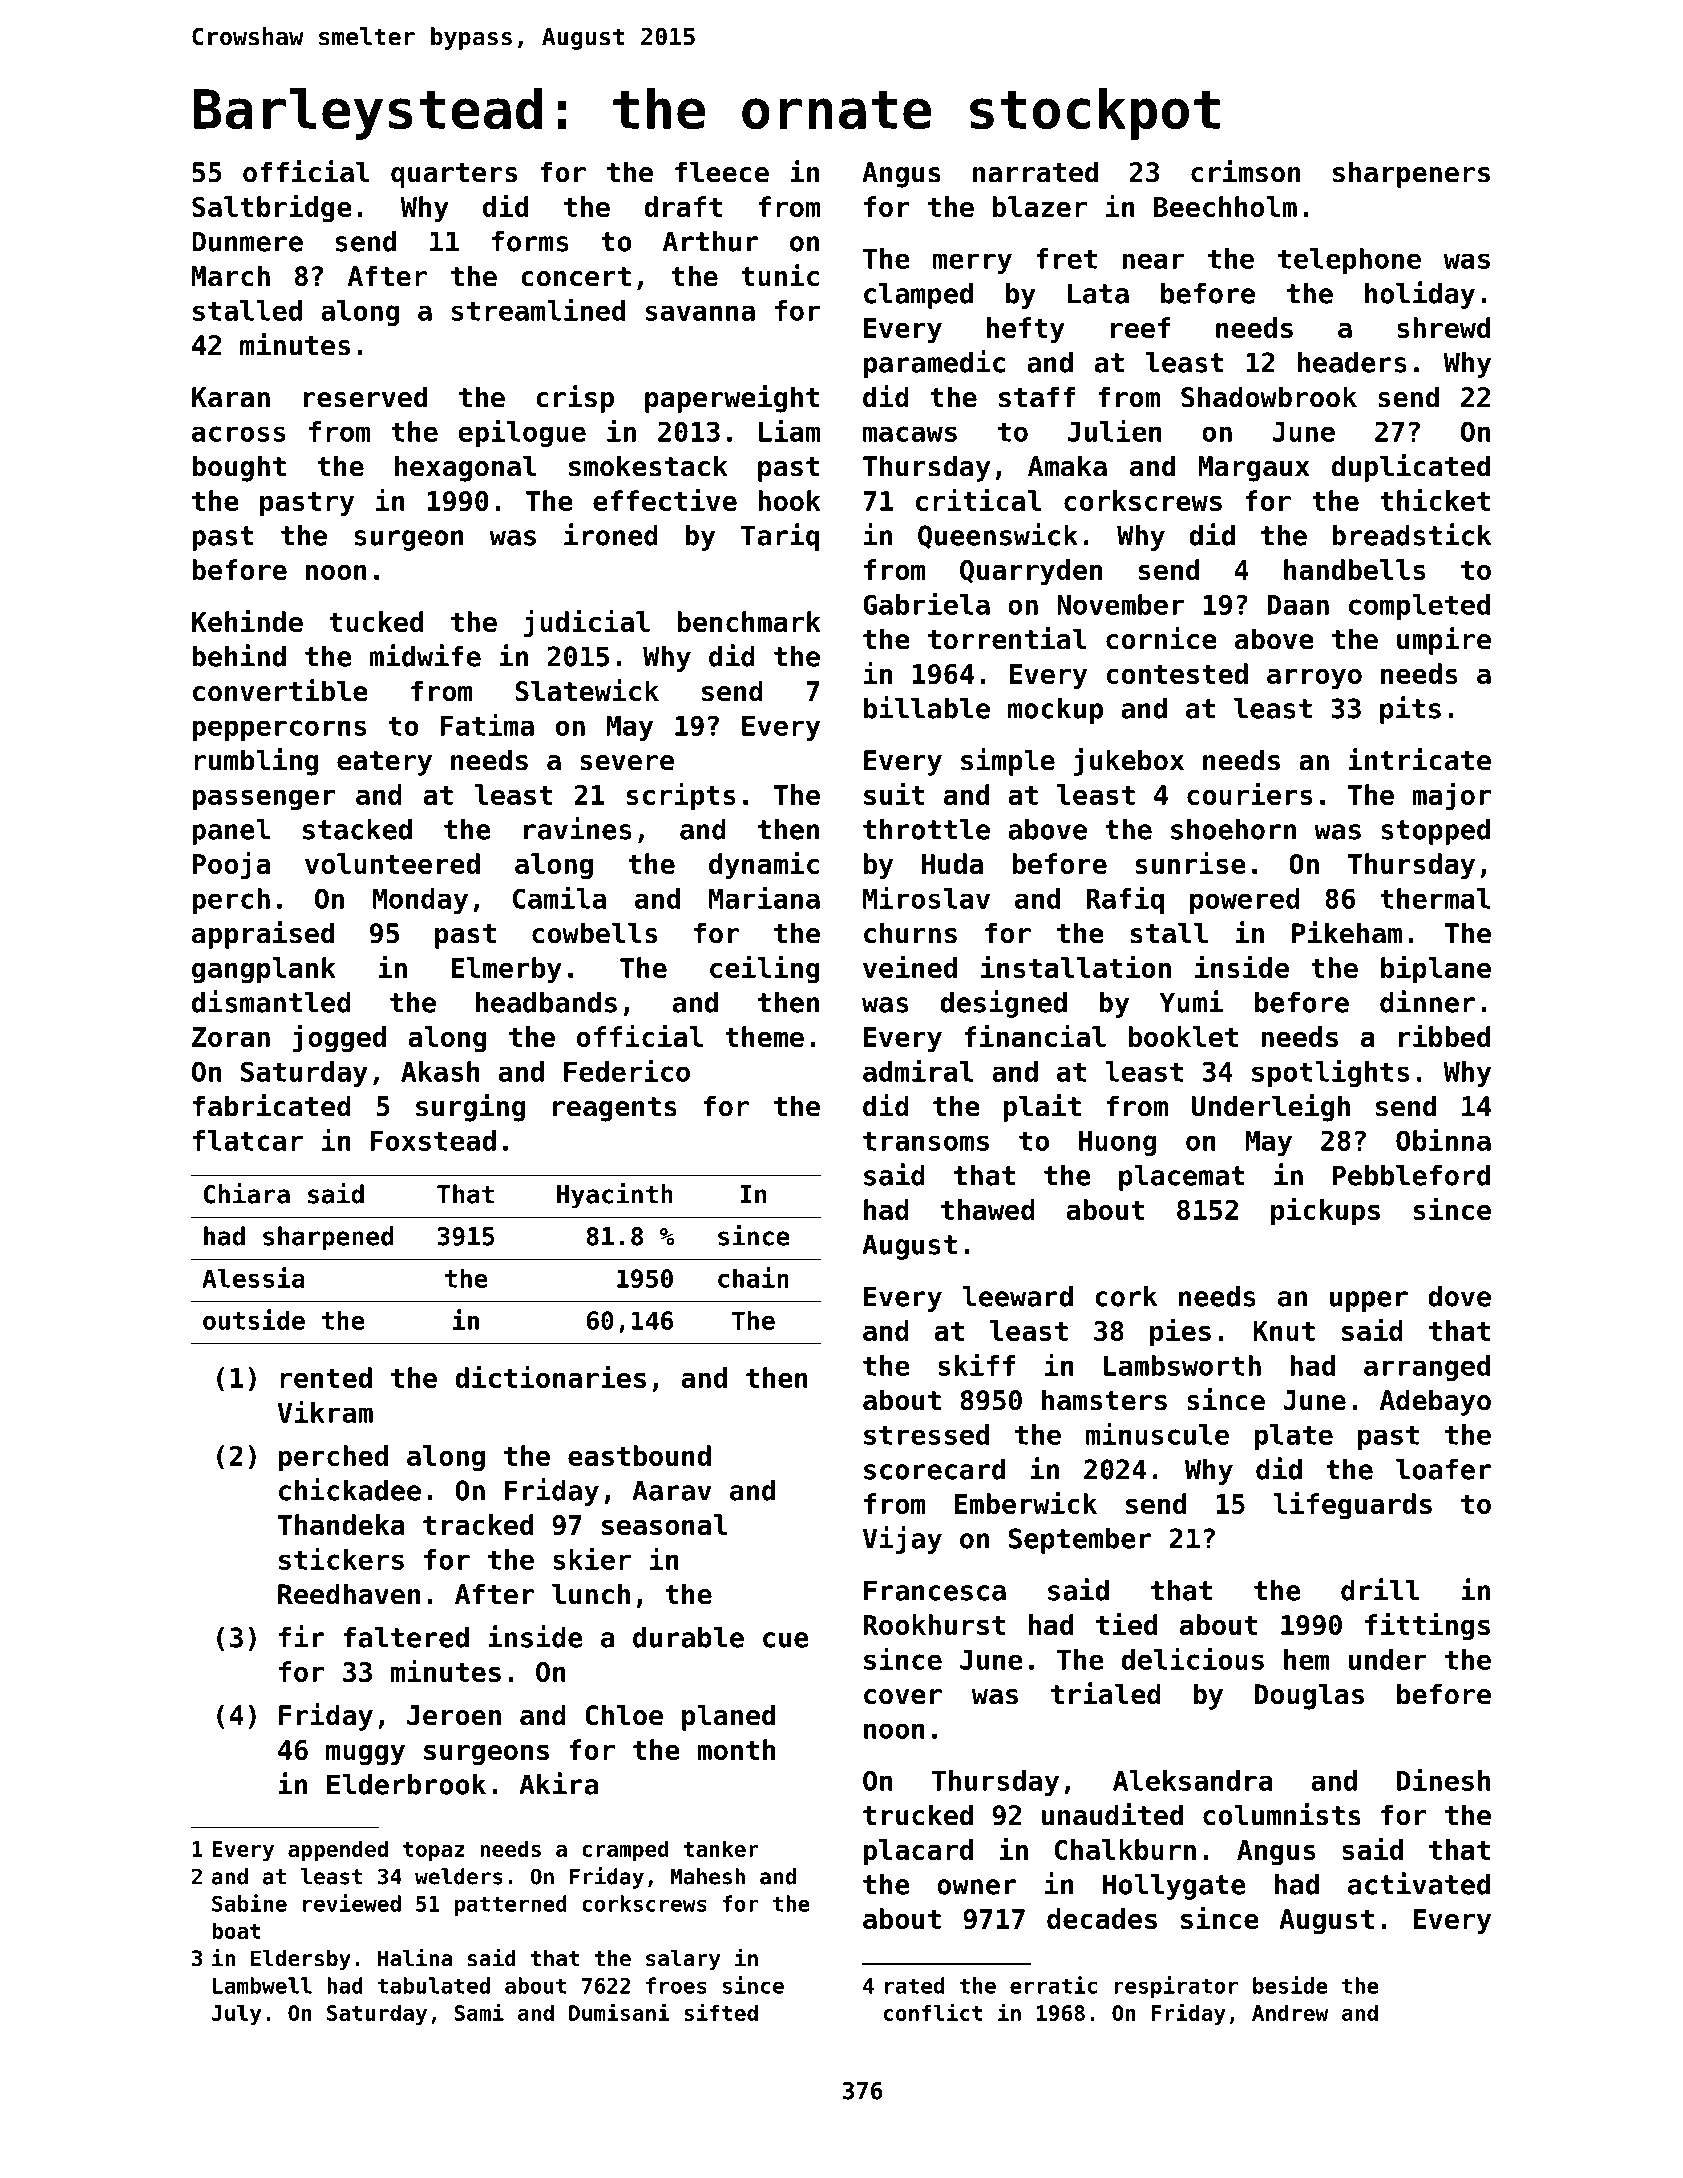 The height and width of the screenshot is (2178, 1683). I want to click on ceiling, so click(765, 970).
